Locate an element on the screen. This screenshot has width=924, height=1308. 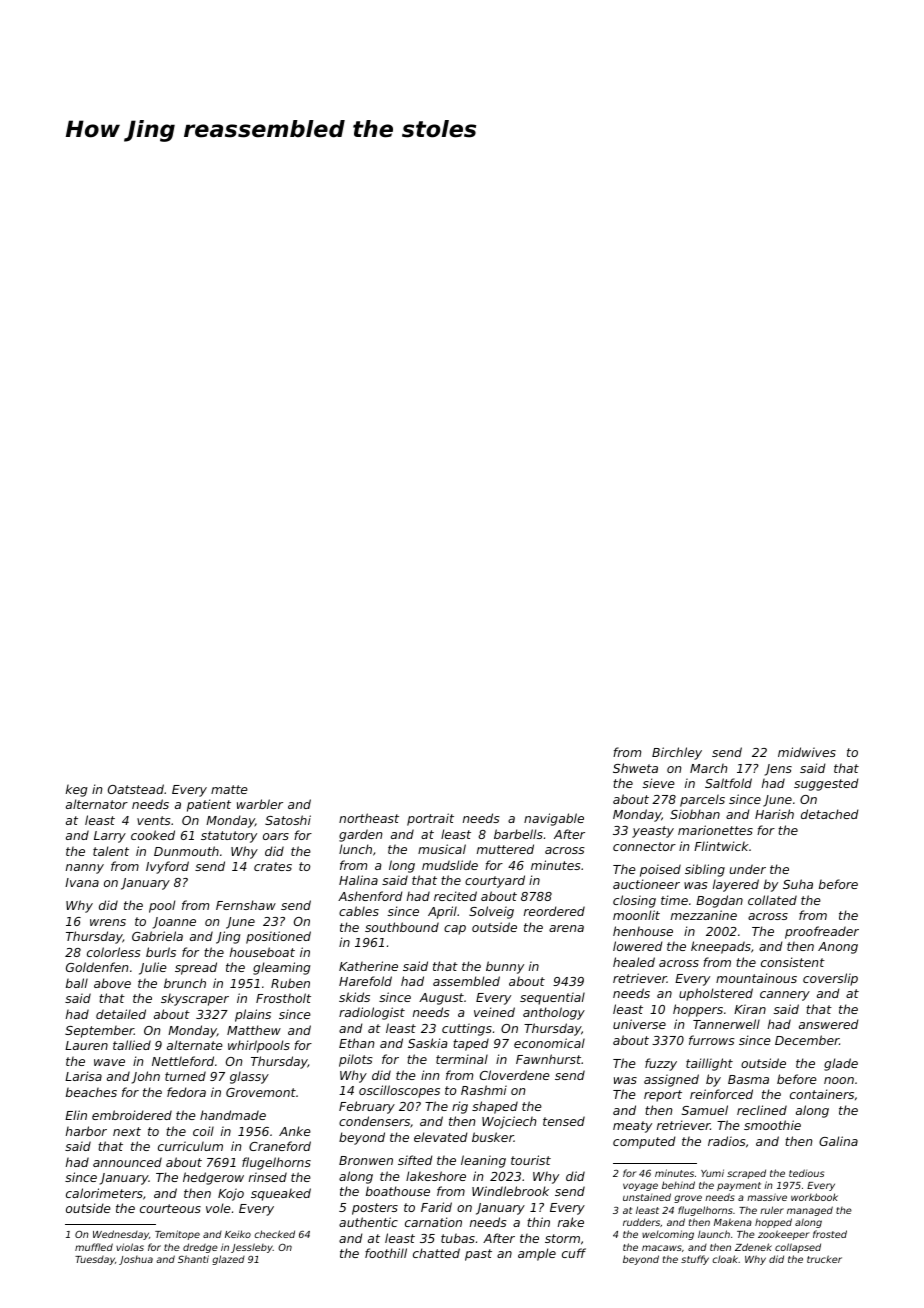
detached is located at coordinates (830, 814).
